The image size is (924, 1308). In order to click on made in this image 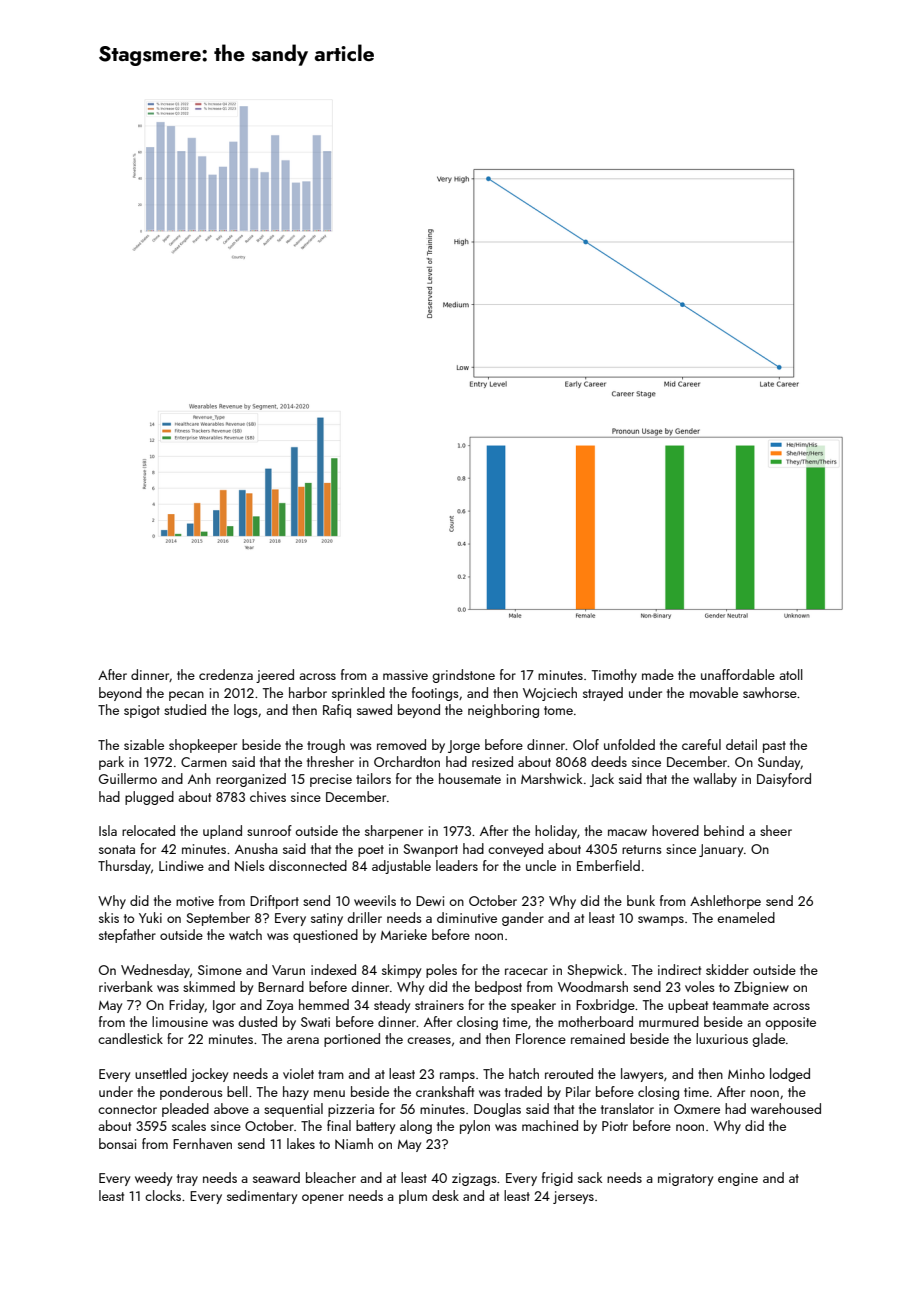, I will do `click(658, 674)`.
